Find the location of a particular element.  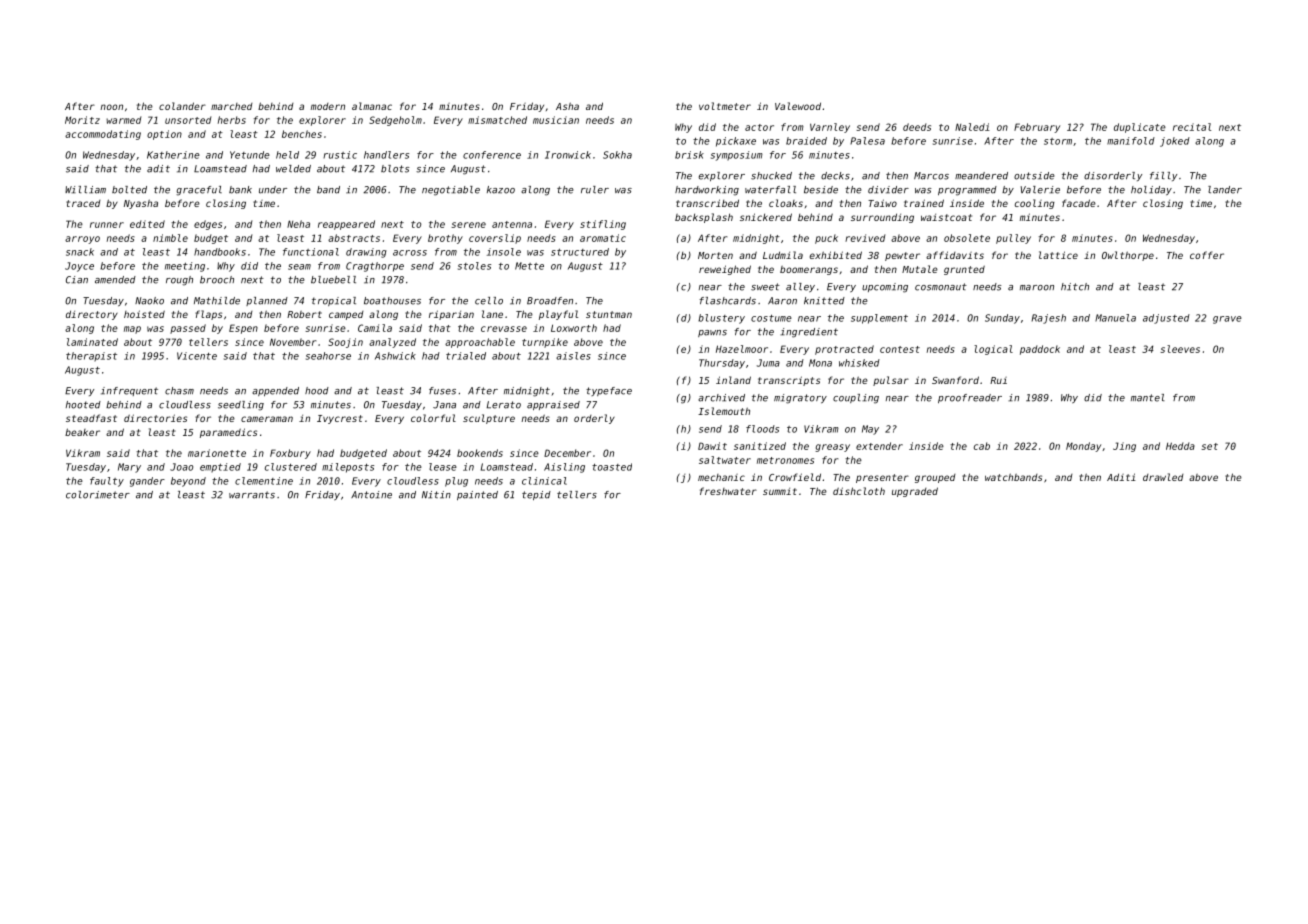

voltmeter is located at coordinates (725, 106).
